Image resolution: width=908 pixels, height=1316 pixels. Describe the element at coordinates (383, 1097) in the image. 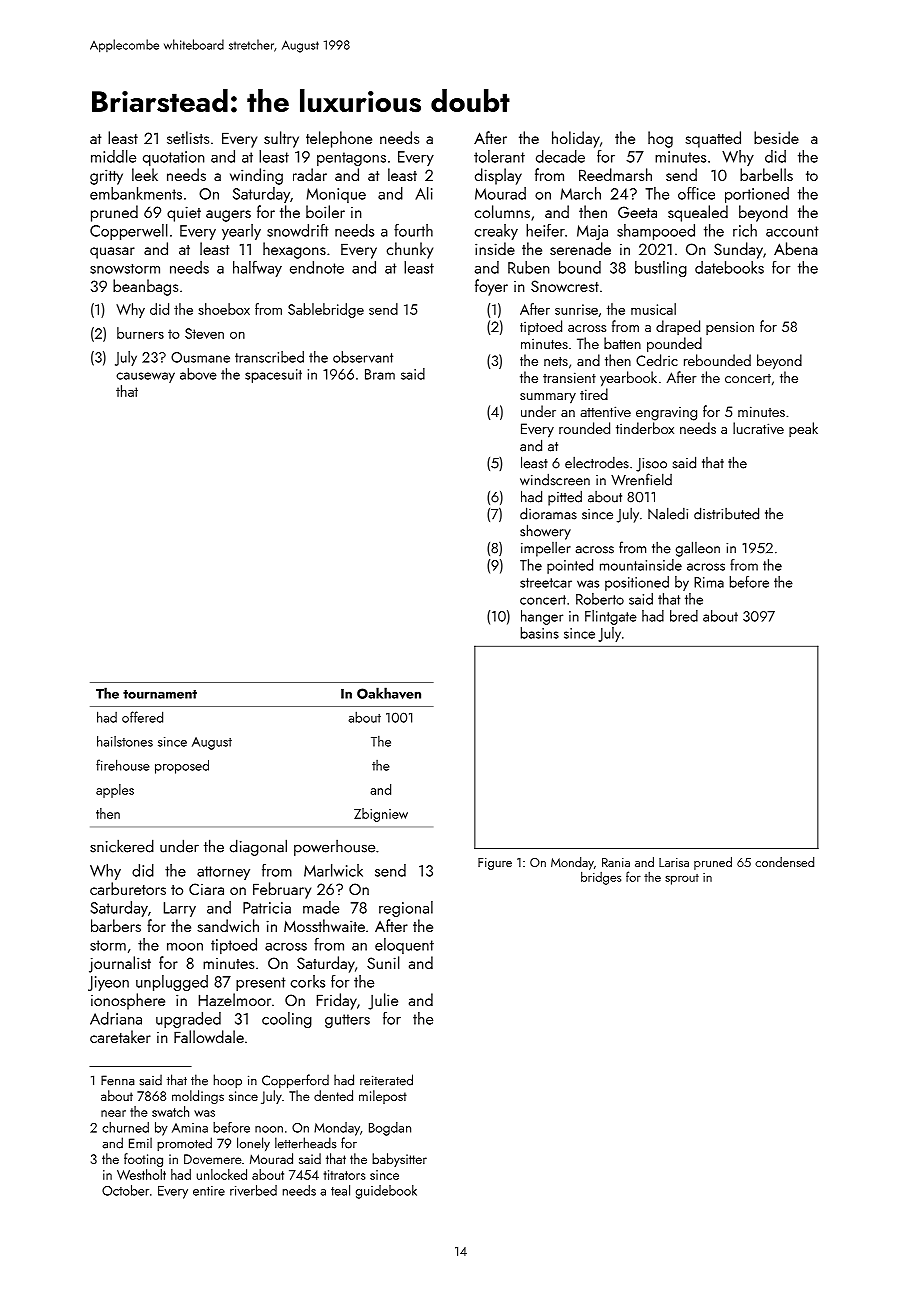

I see `milepost` at that location.
